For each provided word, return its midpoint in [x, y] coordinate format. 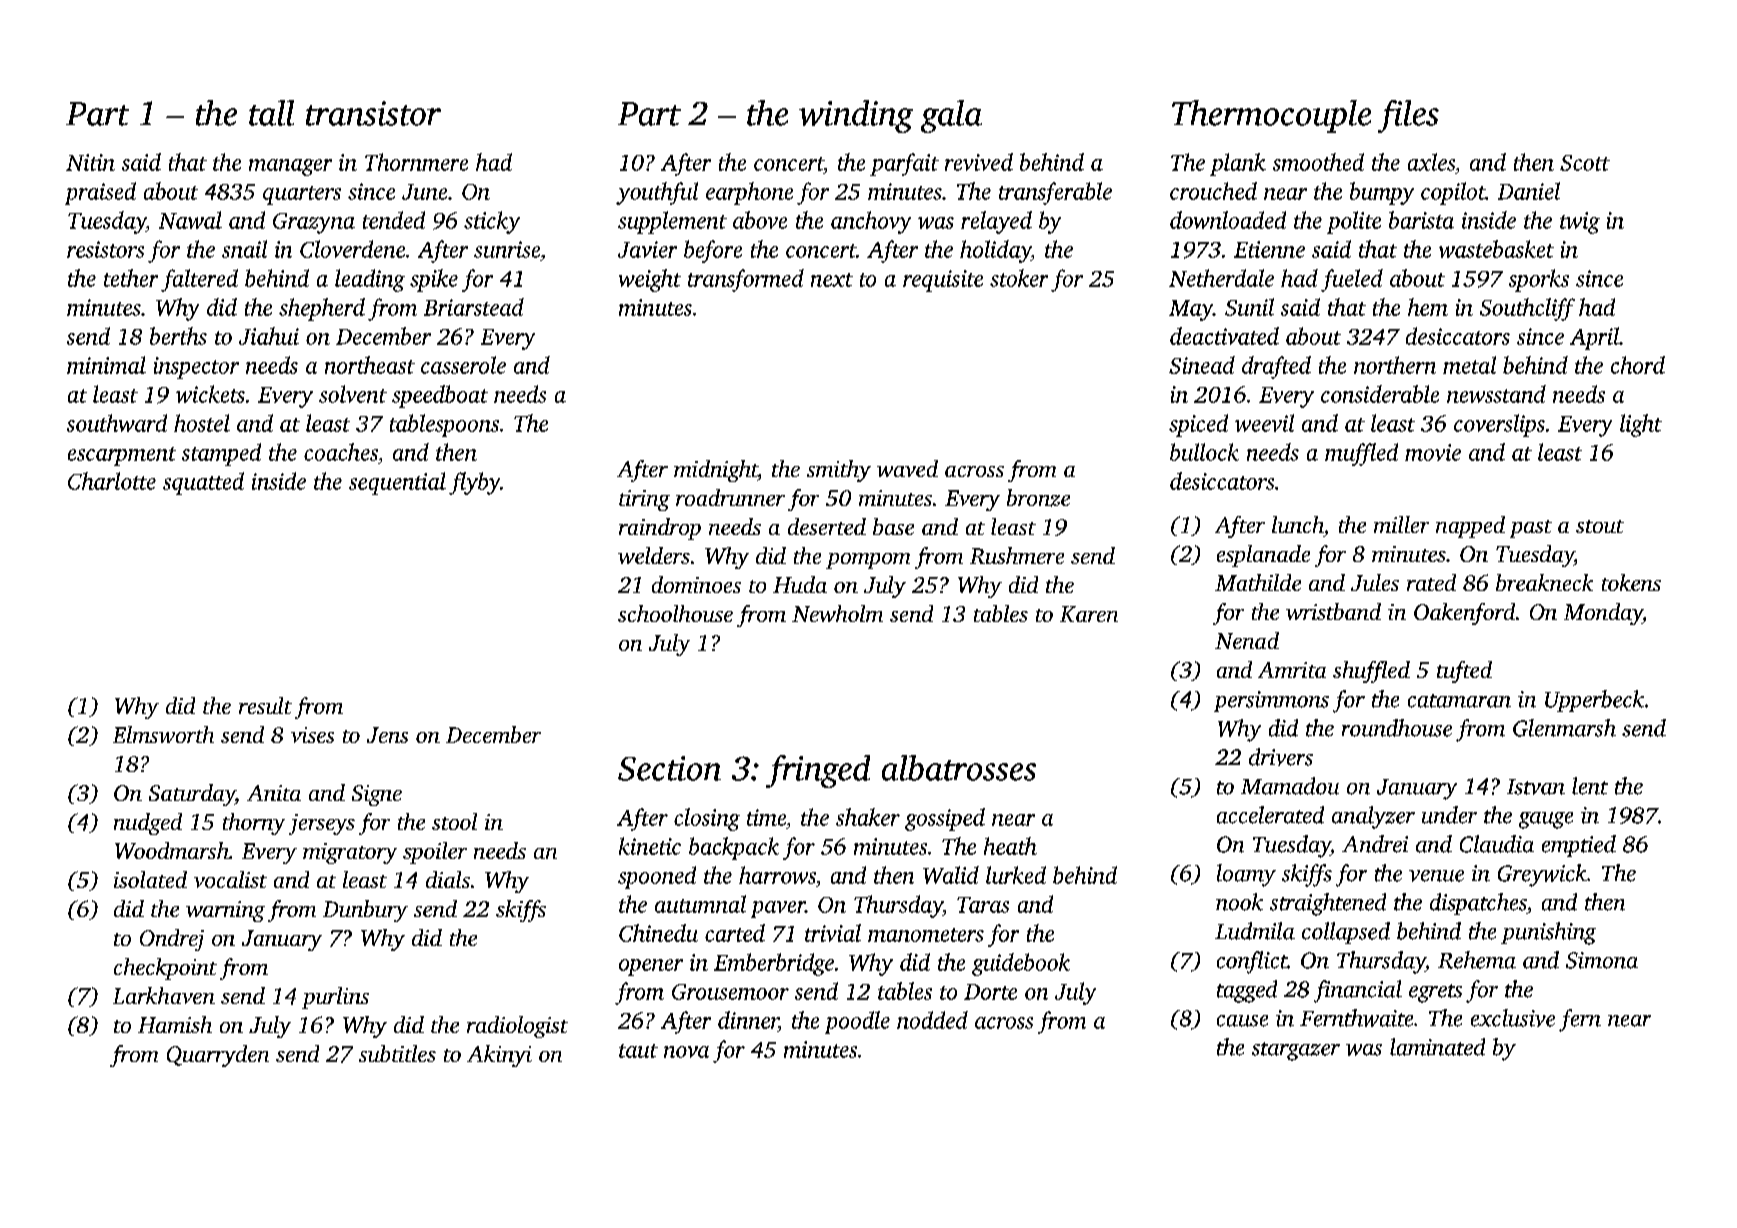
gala [951, 116]
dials [448, 879]
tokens [1631, 582]
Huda [800, 584]
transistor [373, 113]
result [265, 705]
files [1408, 116]
